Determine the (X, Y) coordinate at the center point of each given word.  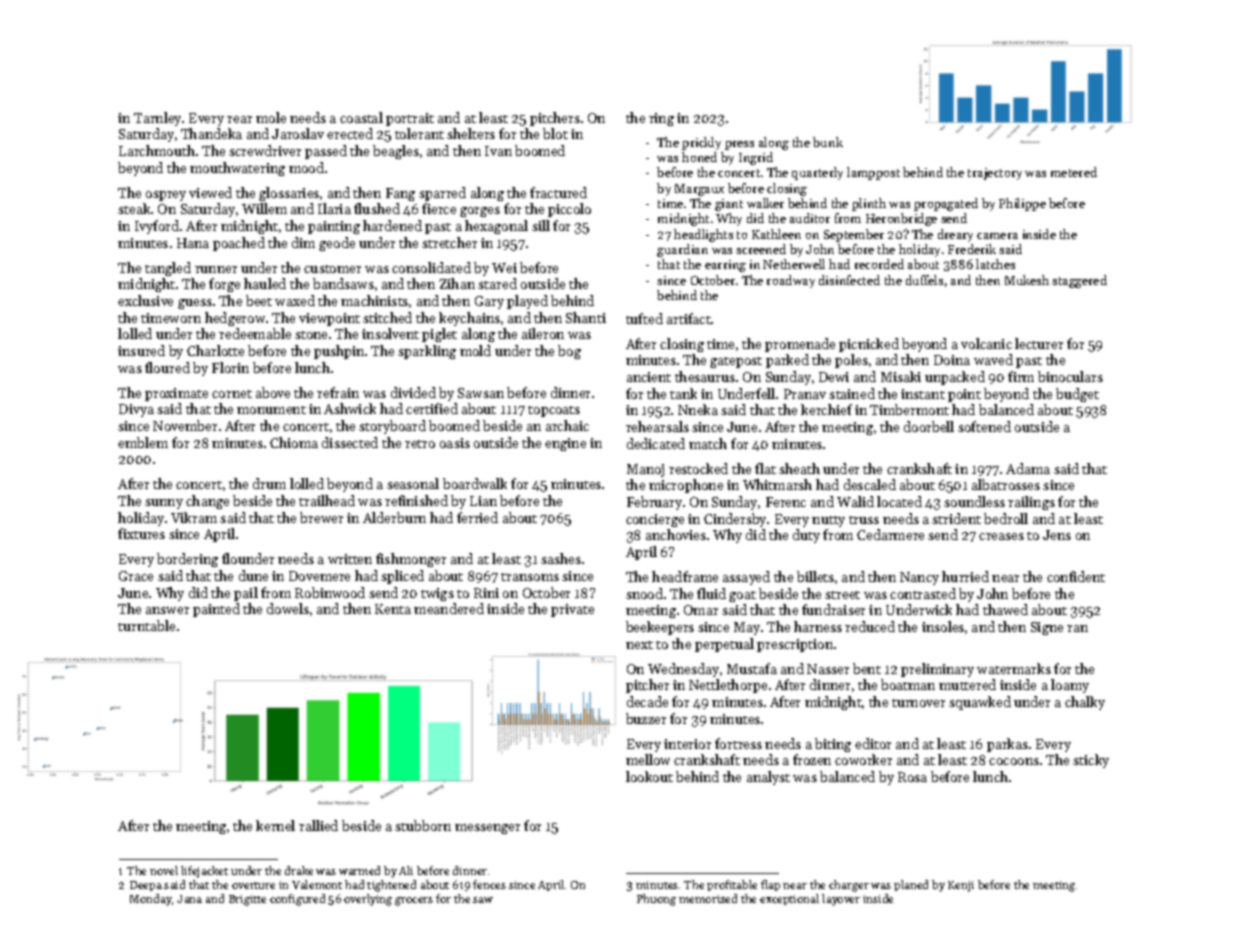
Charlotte (215, 350)
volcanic (986, 343)
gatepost (736, 362)
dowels (288, 608)
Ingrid (756, 158)
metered (1074, 172)
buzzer (646, 718)
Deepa (146, 886)
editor (873, 743)
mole (271, 117)
